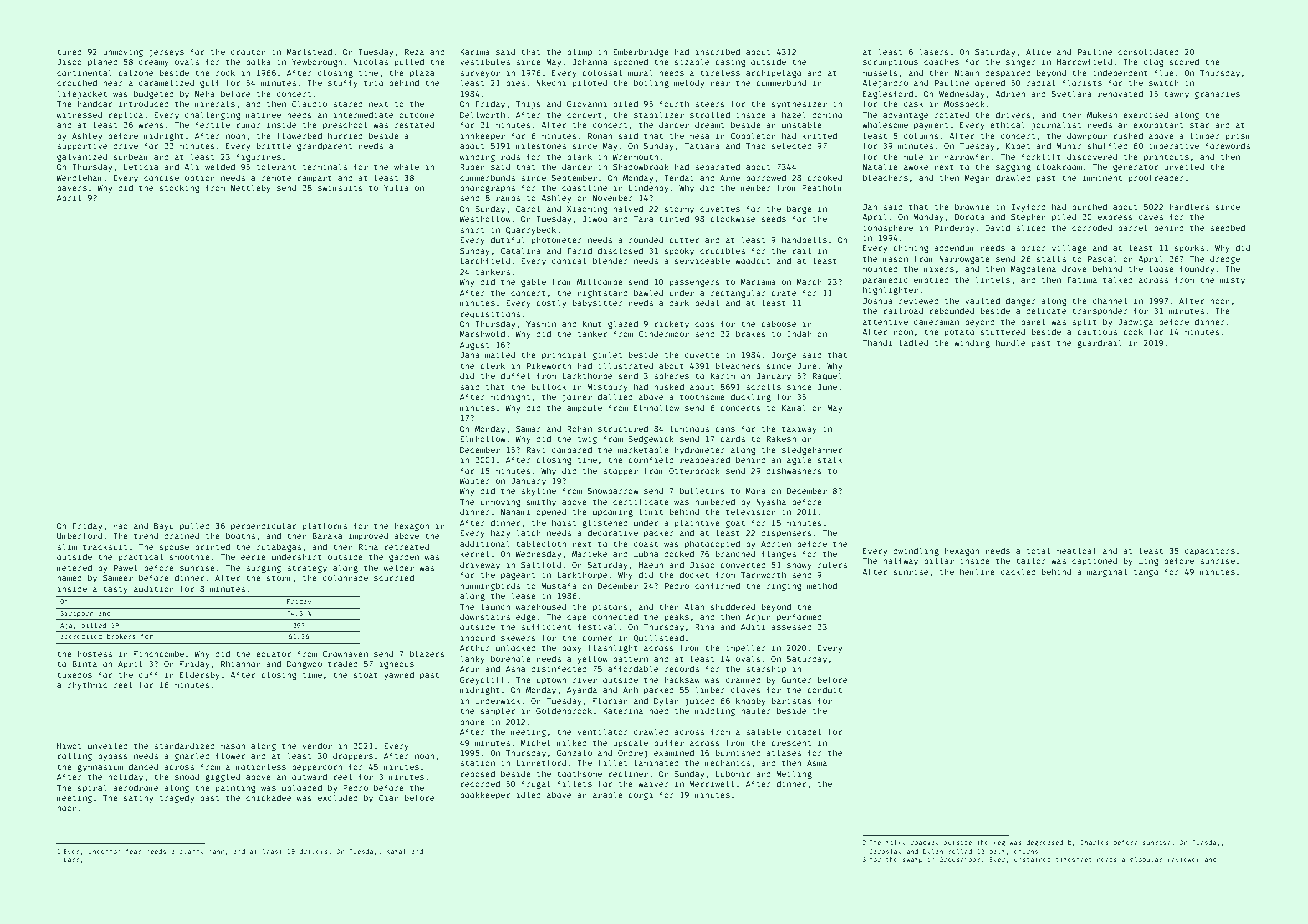  Describe the element at coordinates (804, 731) in the document. I see `citadel` at that location.
